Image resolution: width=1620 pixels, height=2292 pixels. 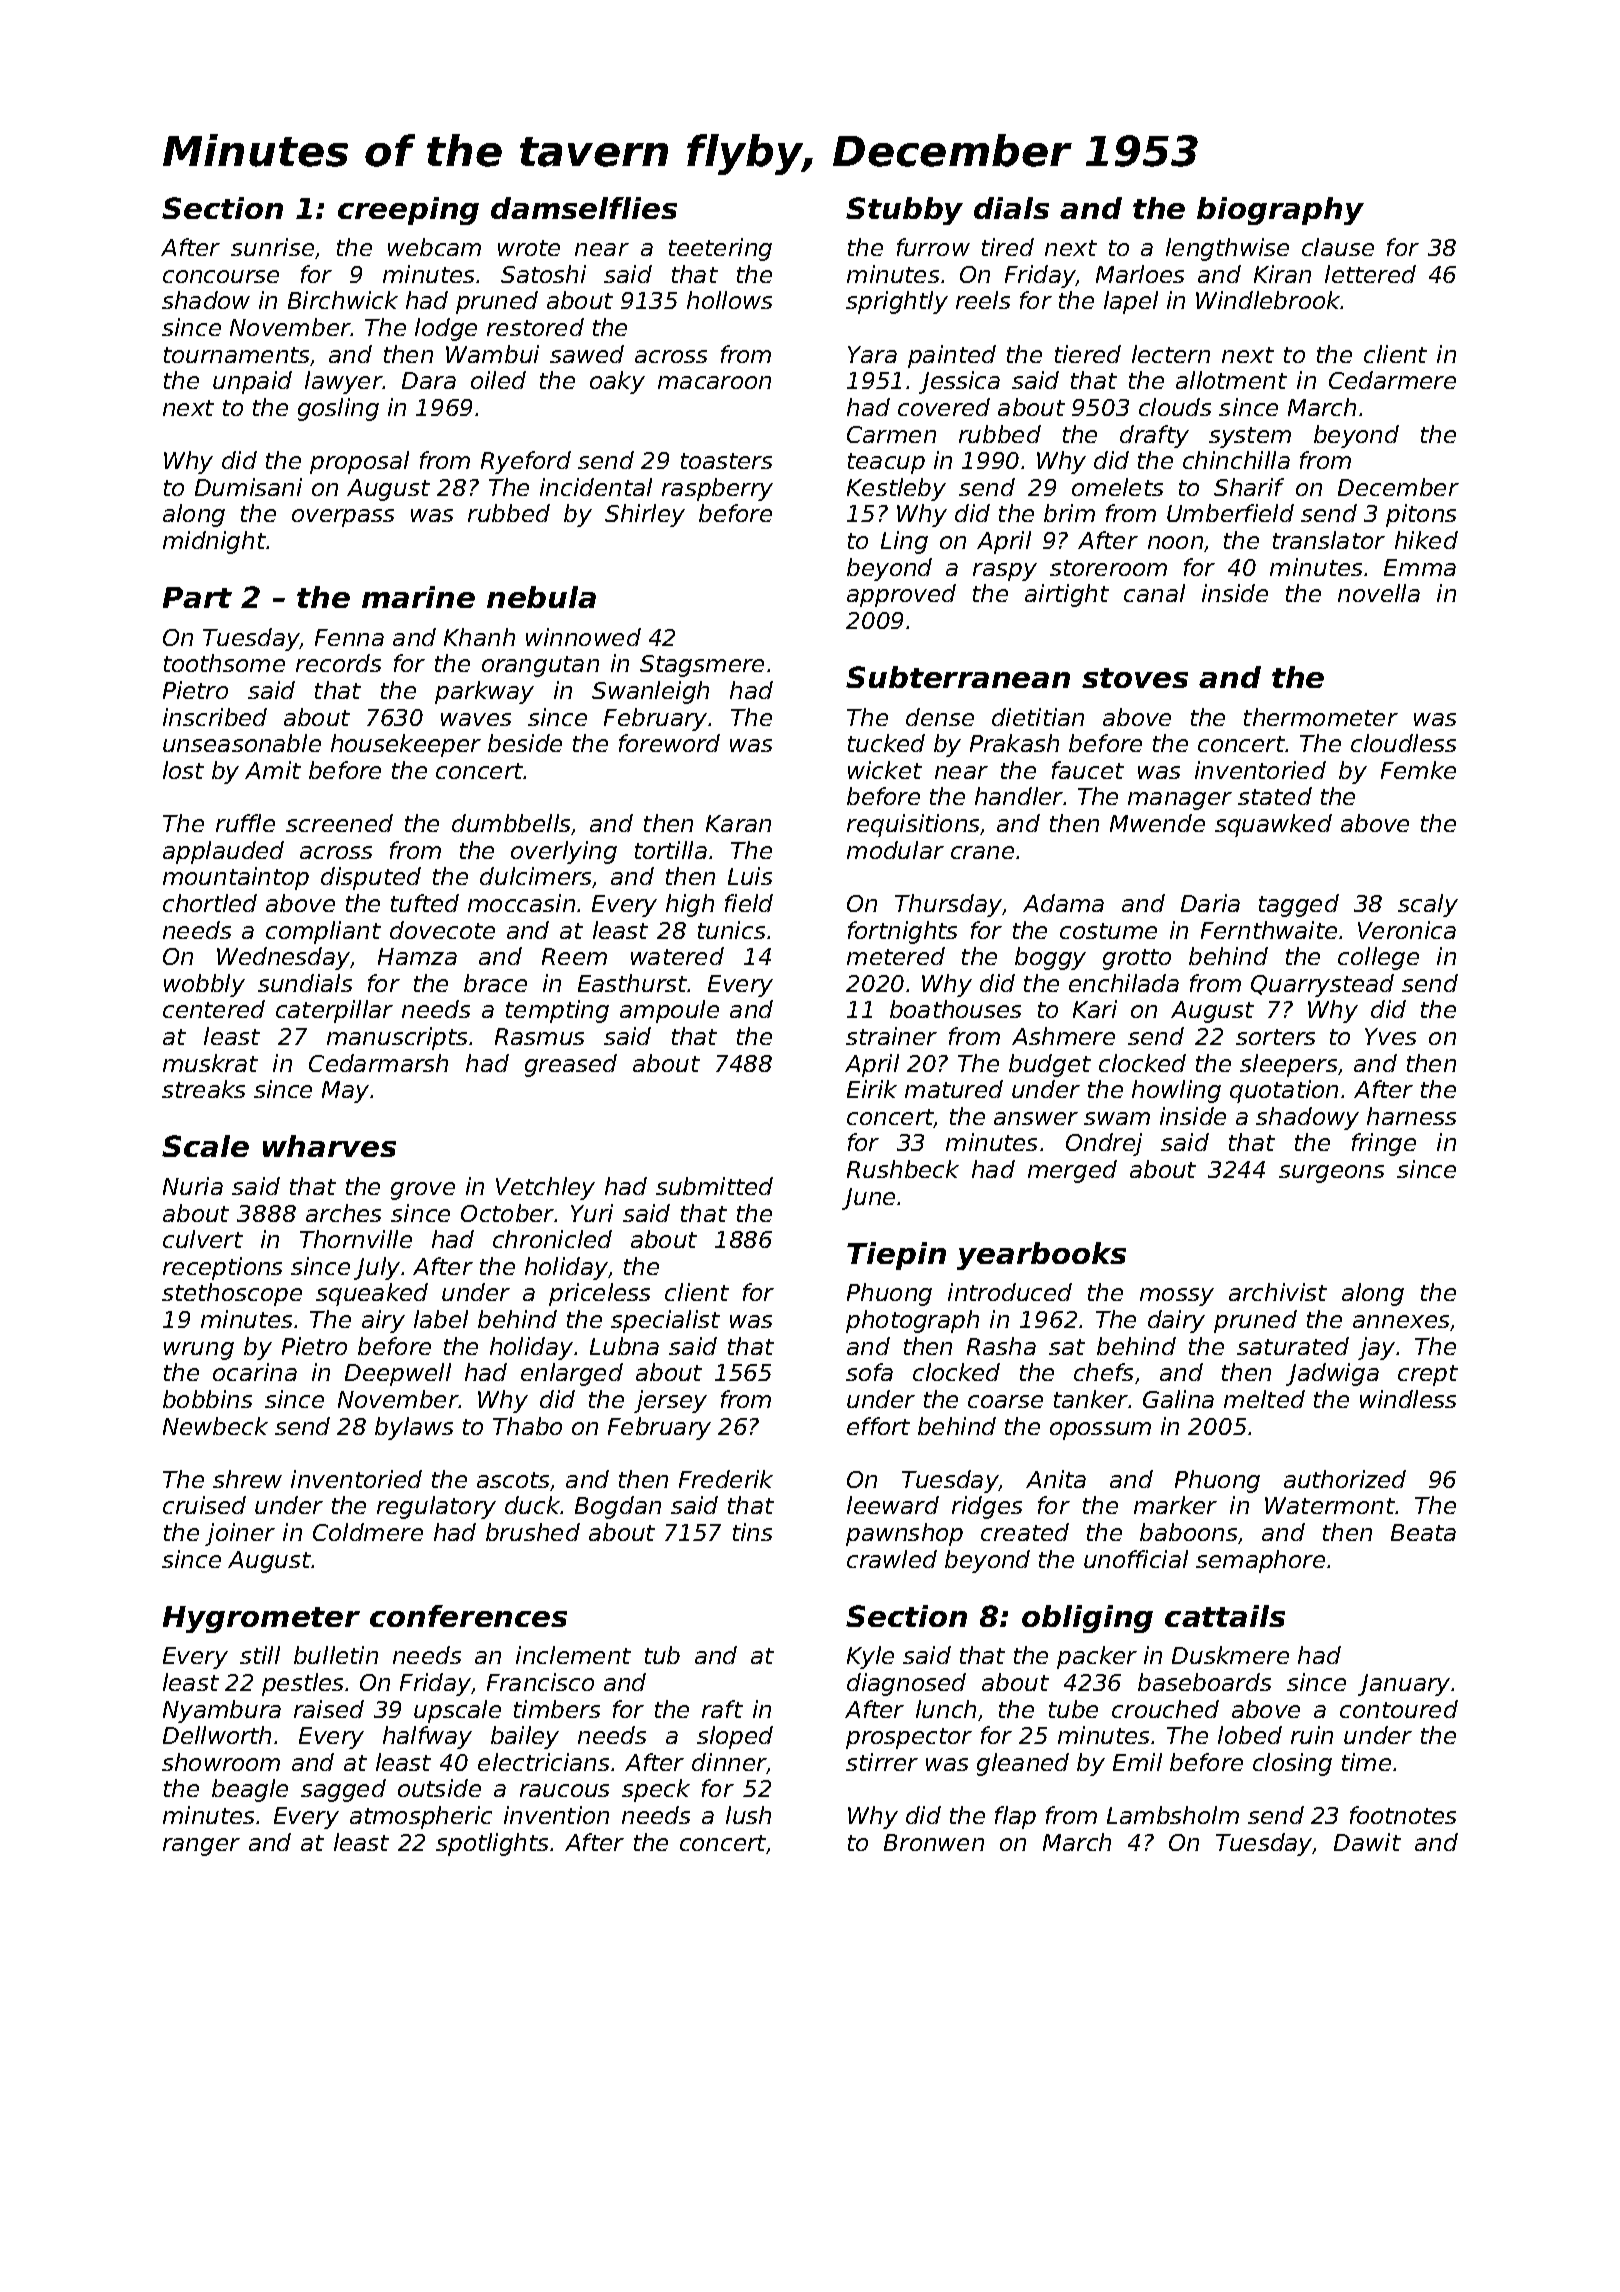 What do you see at coordinates (221, 276) in the screenshot?
I see `concourse` at bounding box center [221, 276].
